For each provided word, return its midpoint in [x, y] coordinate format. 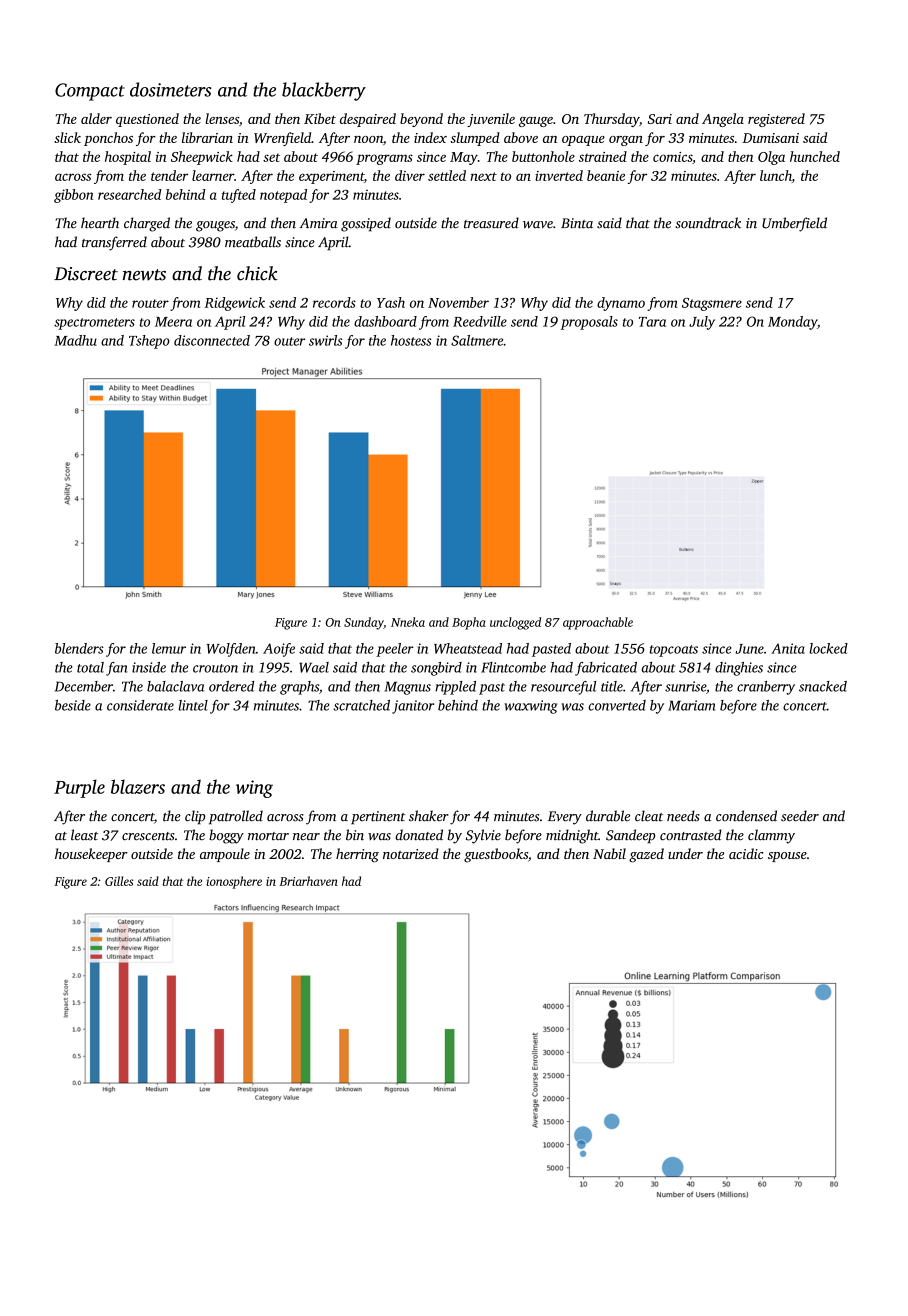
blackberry [324, 91]
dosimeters [171, 89]
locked [828, 648]
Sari [660, 119]
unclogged [515, 623]
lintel [193, 705]
